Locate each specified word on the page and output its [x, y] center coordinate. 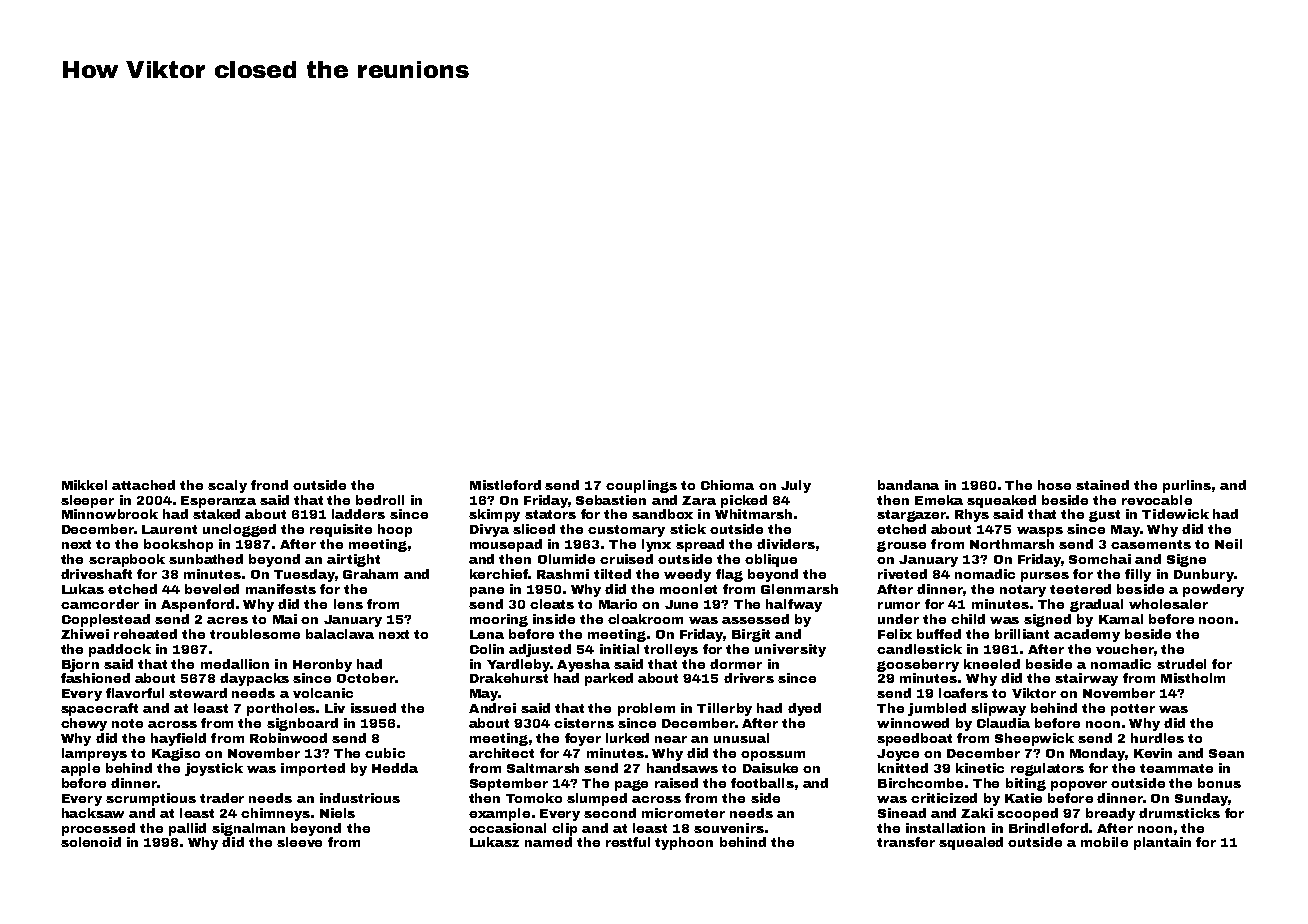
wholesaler [1168, 604]
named [548, 842]
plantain [1162, 843]
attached [143, 485]
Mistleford [505, 485]
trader [222, 798]
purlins [1187, 486]
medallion [235, 664]
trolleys [671, 650]
